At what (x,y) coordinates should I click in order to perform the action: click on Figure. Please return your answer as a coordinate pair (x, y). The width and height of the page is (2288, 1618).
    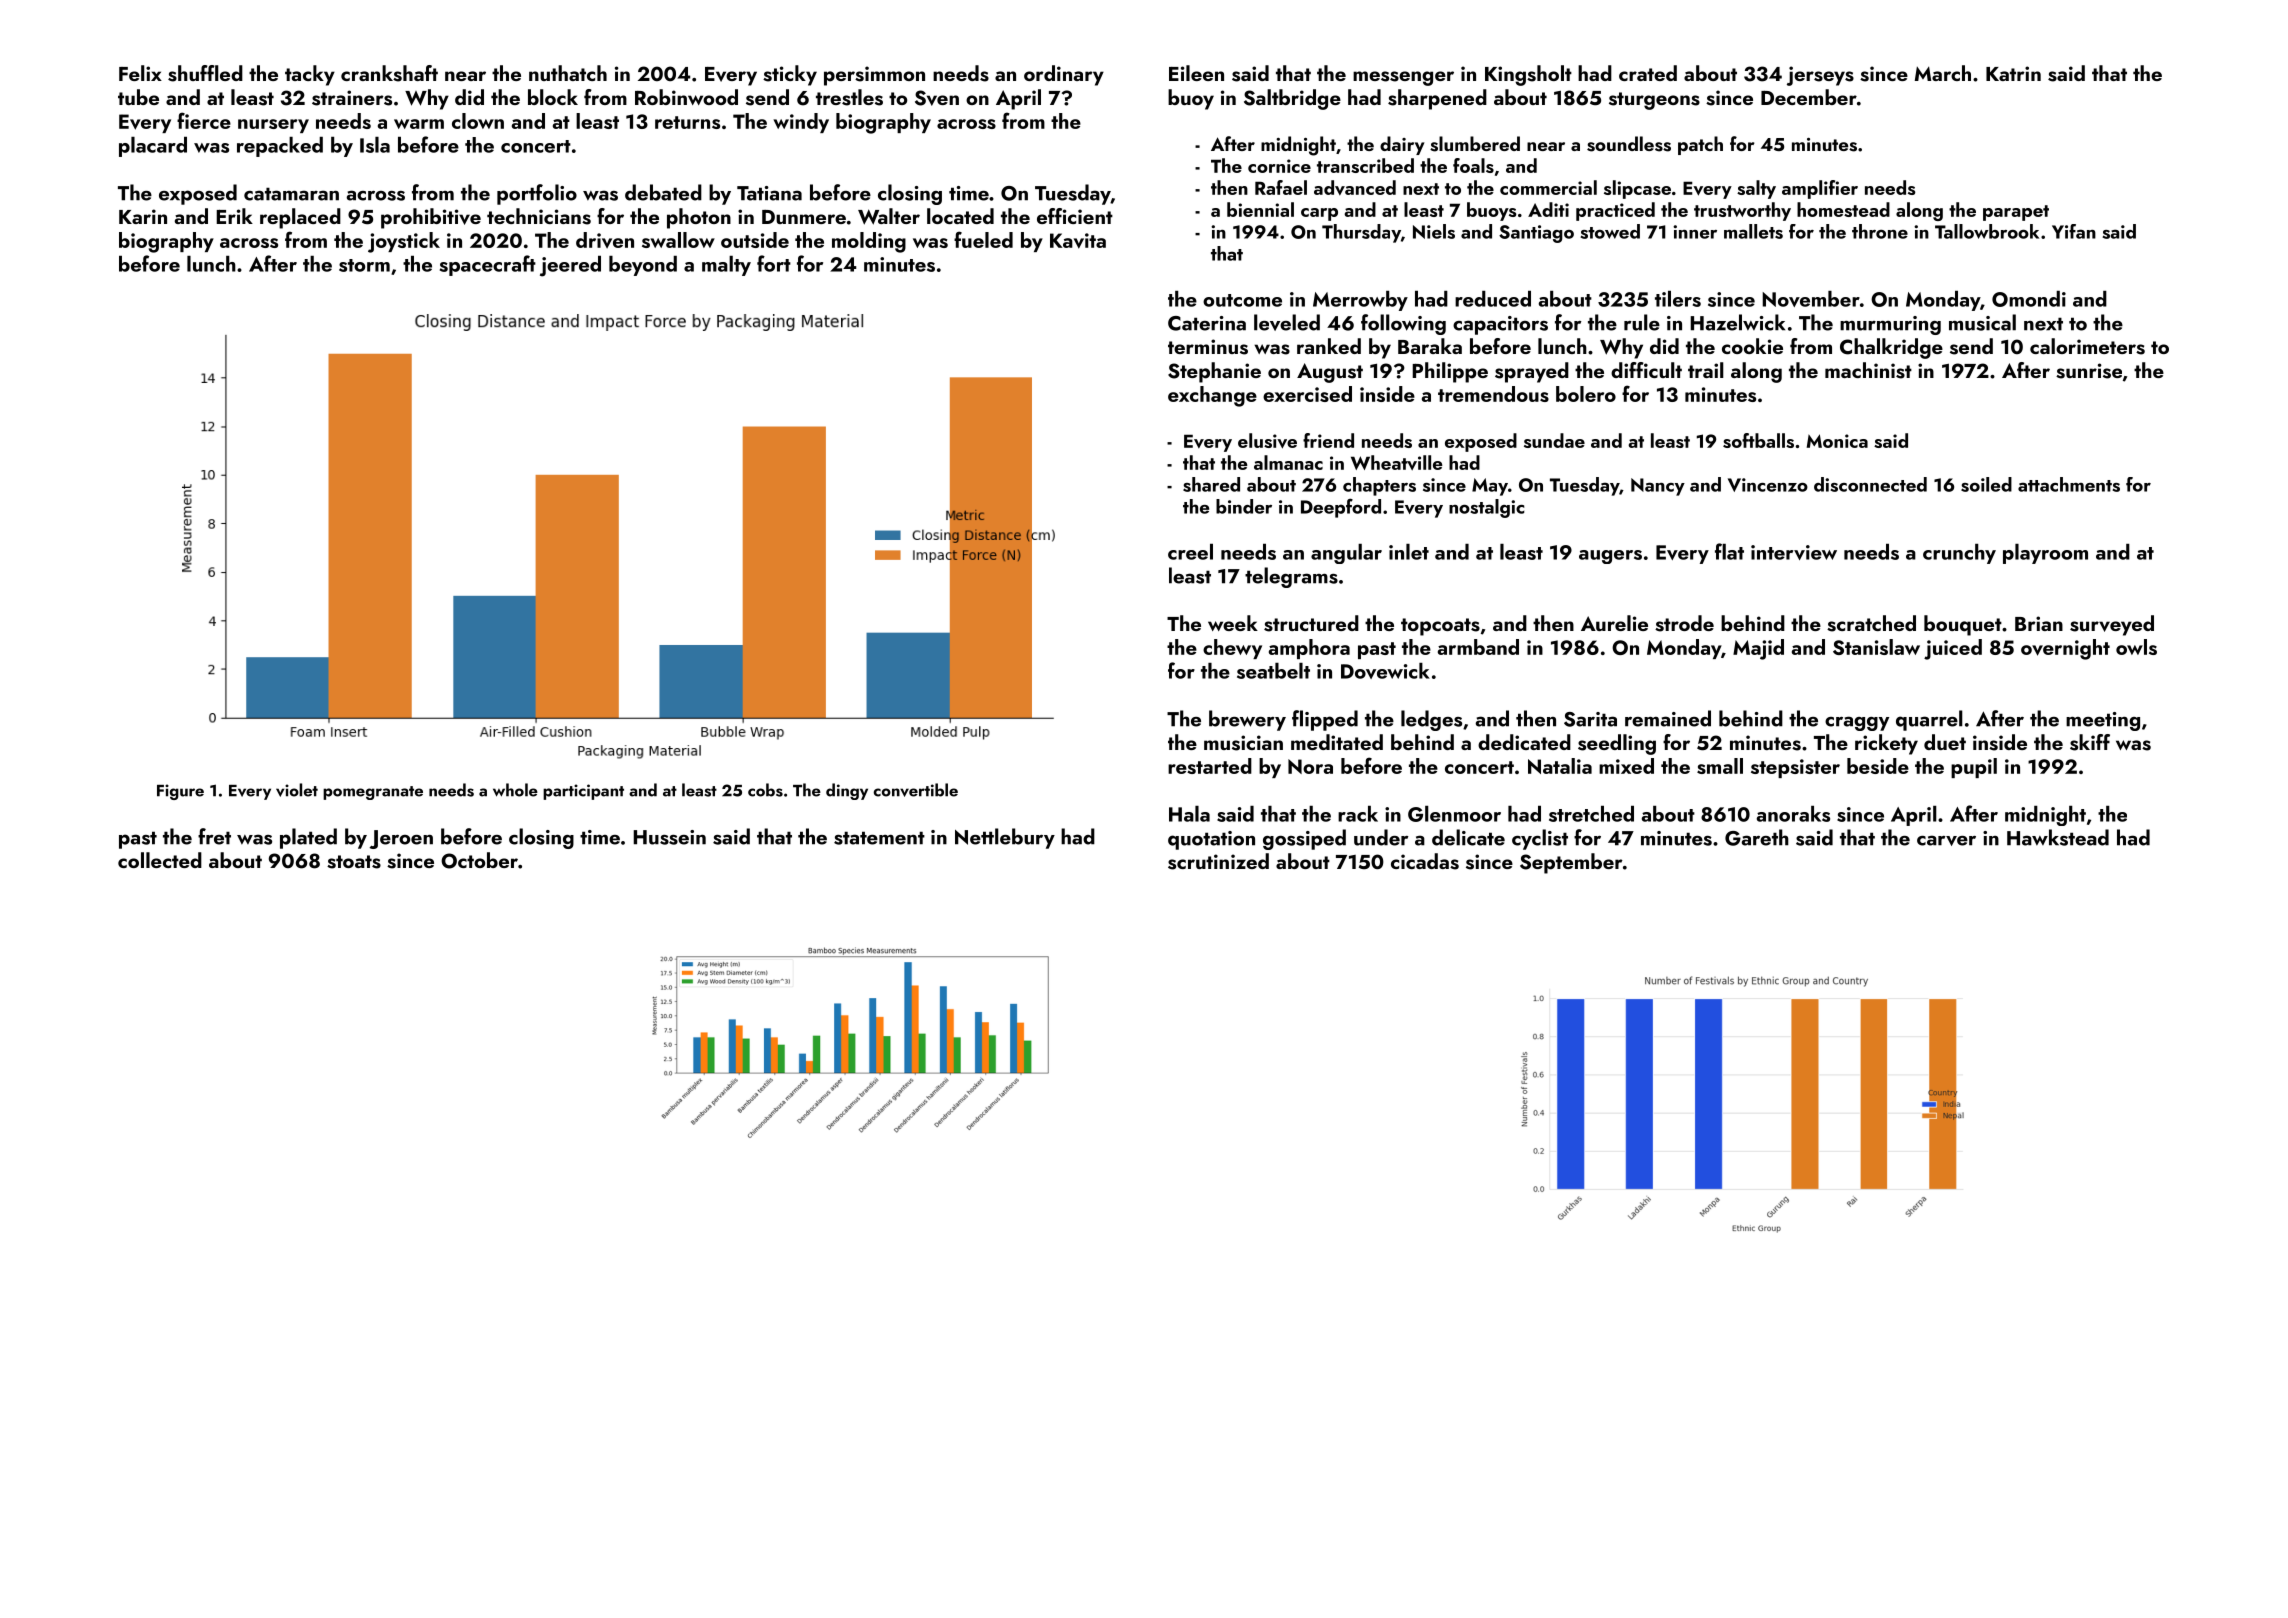
    Looking at the image, I should click on (180, 792).
